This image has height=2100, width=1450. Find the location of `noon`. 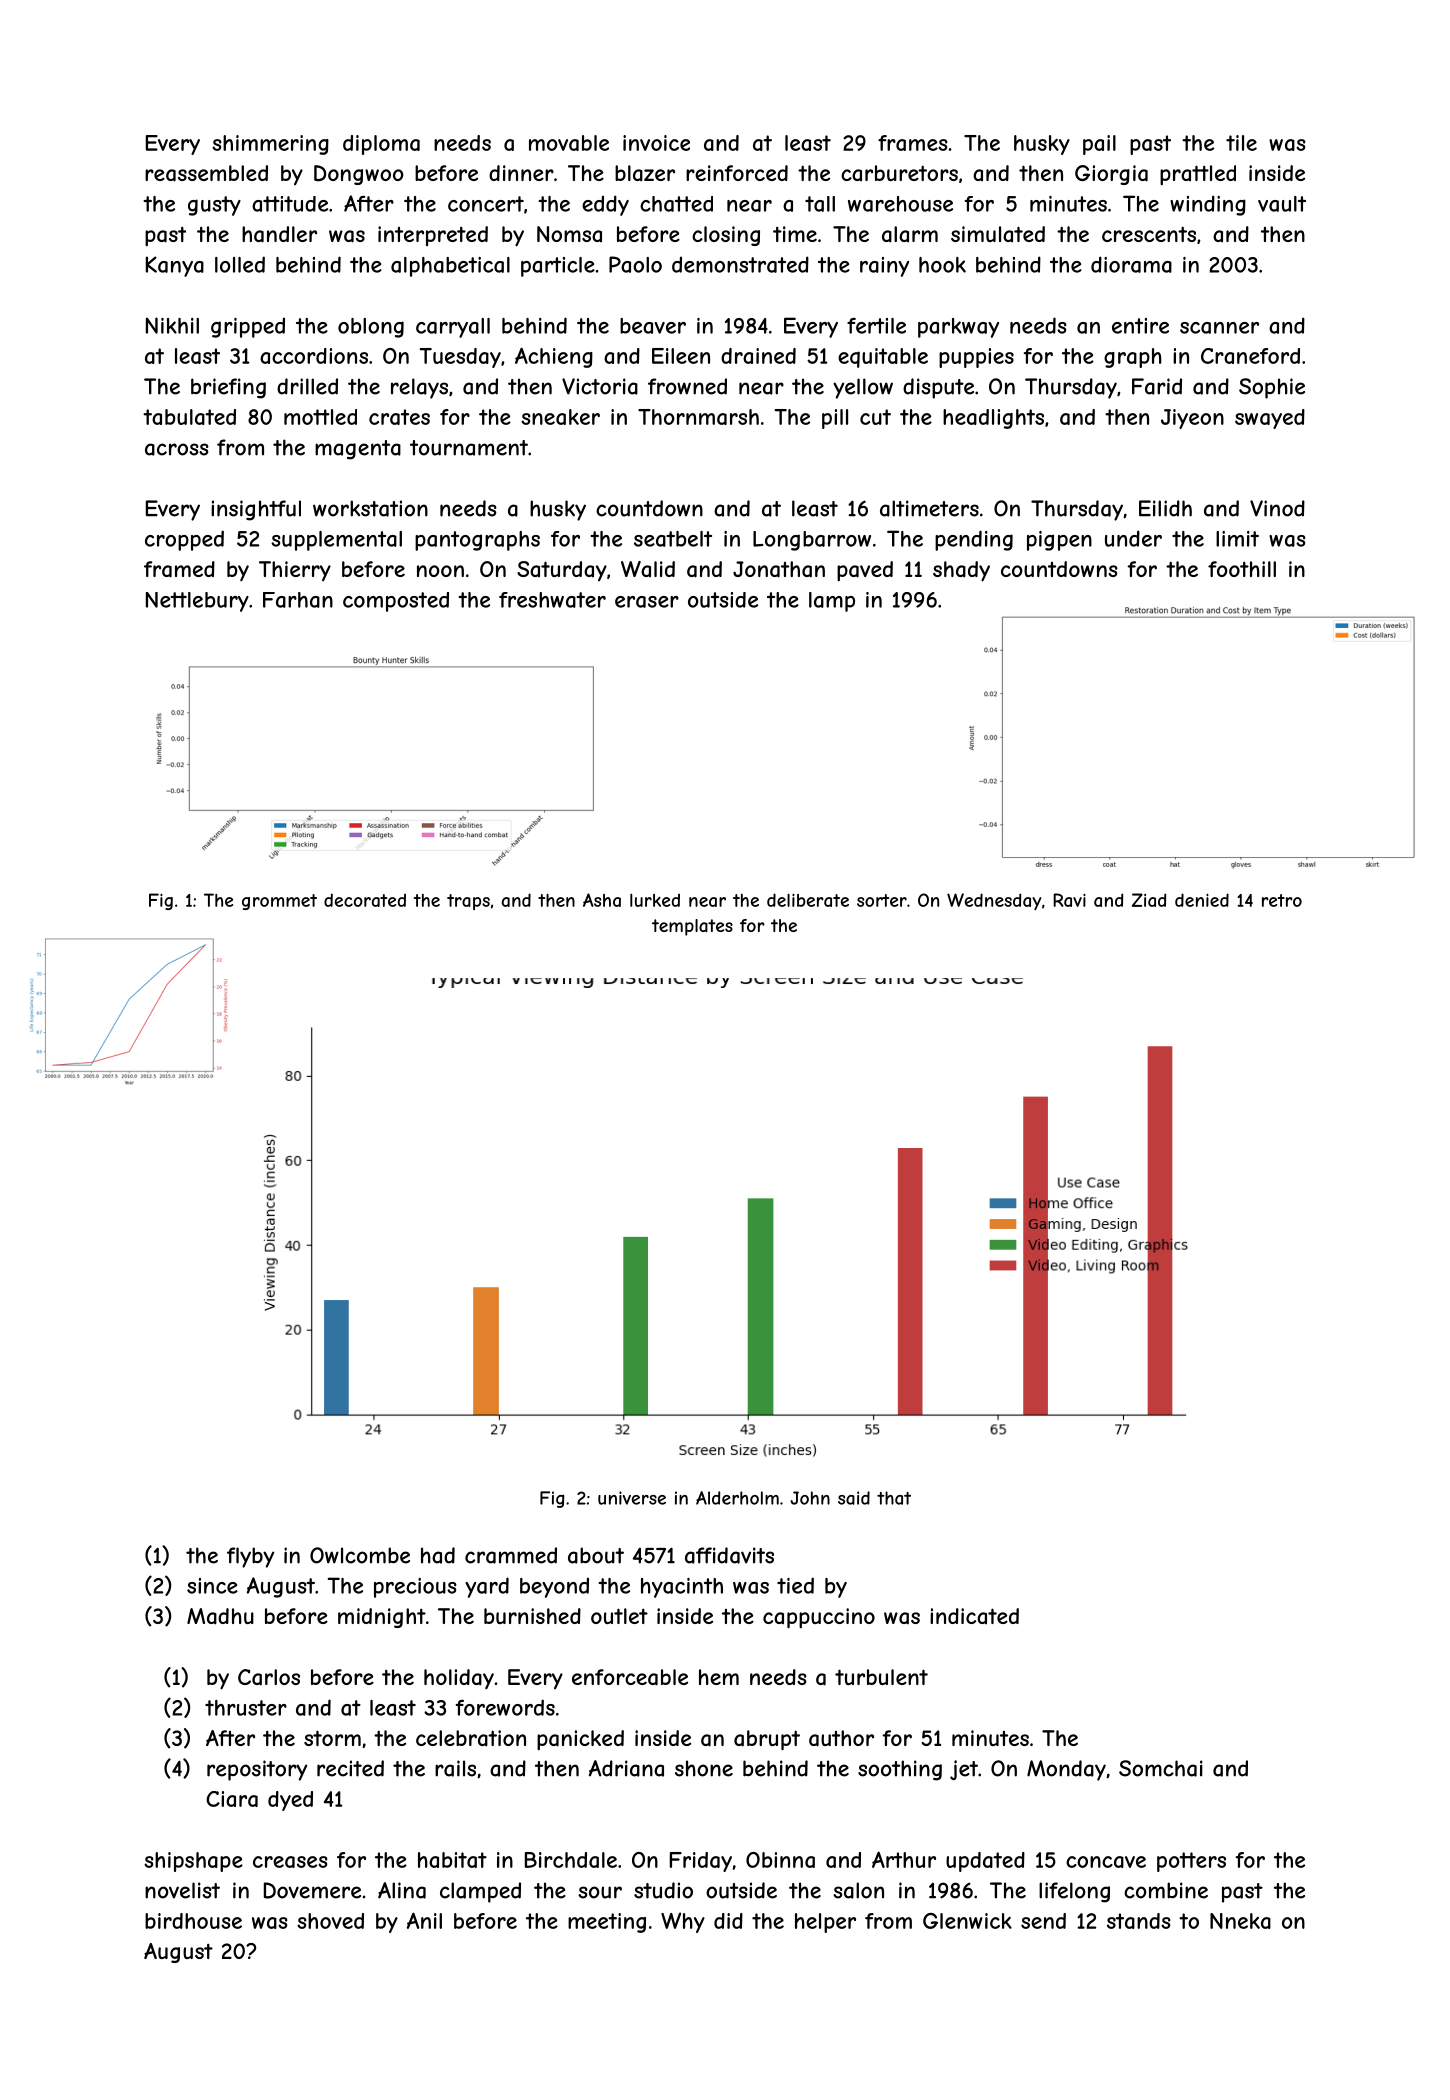

noon is located at coordinates (440, 571).
